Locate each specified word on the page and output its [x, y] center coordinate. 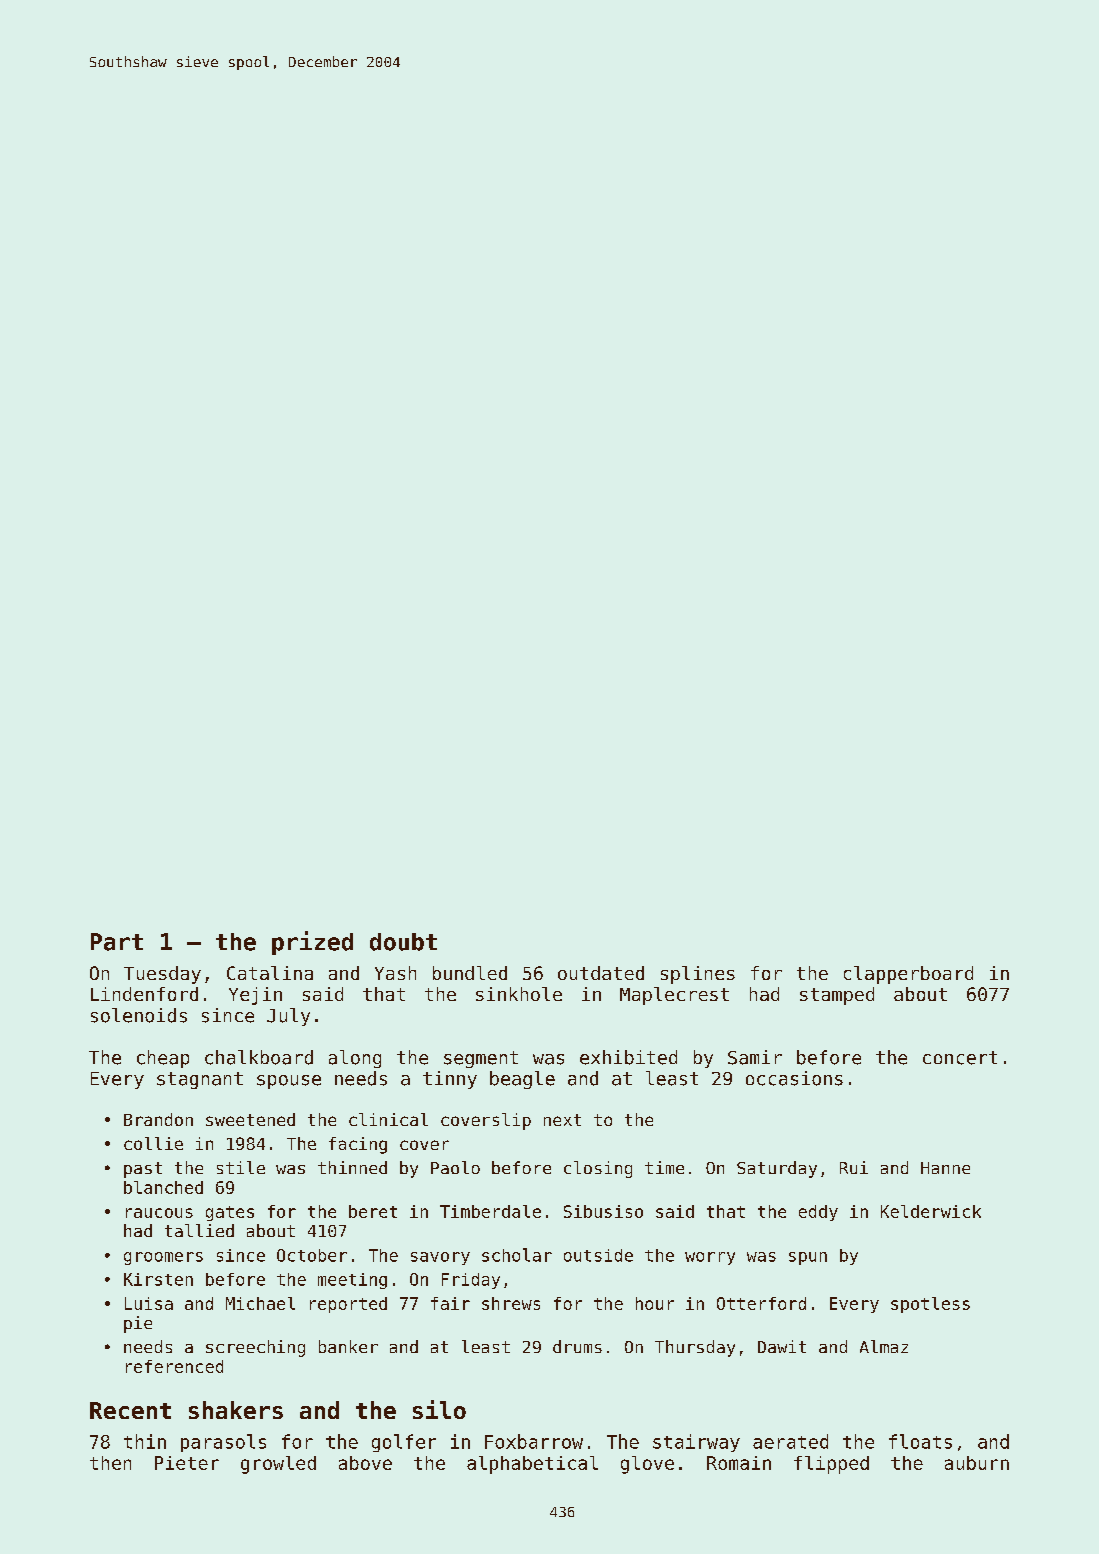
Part [117, 942]
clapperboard [908, 975]
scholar [517, 1255]
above [365, 1463]
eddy [818, 1213]
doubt [403, 942]
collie [153, 1143]
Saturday [777, 1169]
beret [373, 1211]
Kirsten [158, 1279]
